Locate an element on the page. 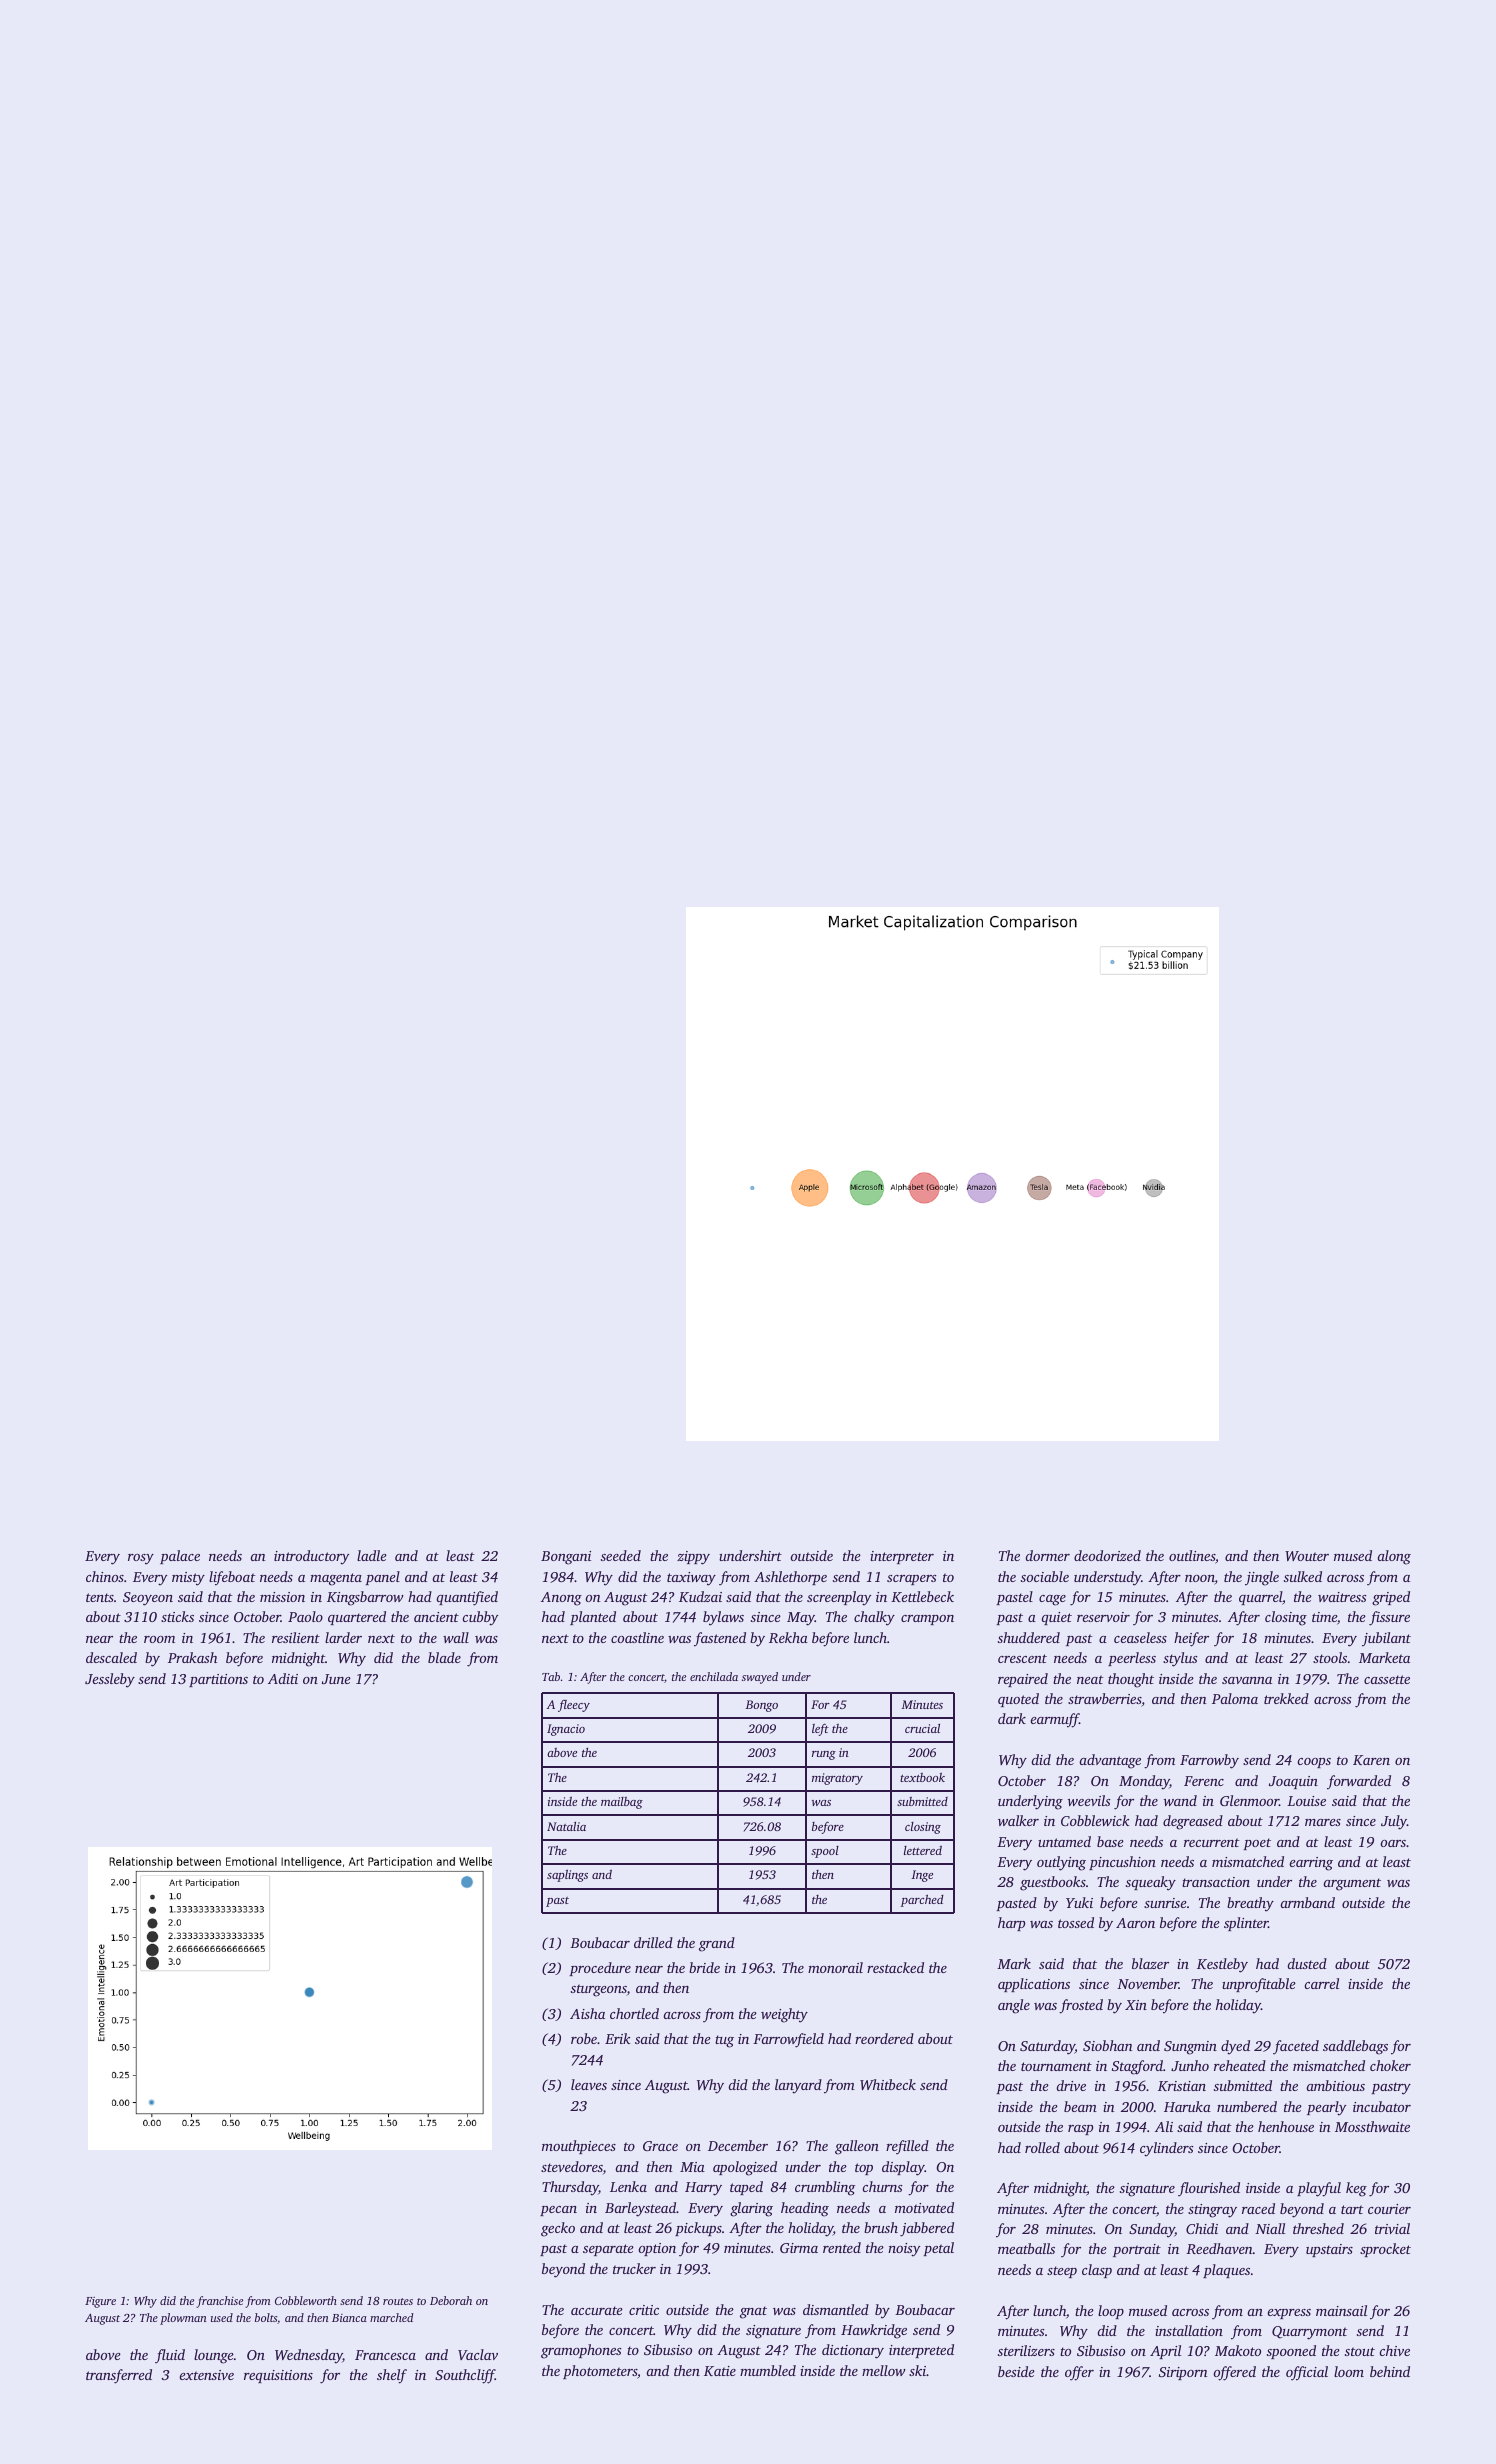 This image has width=1496, height=2464. motivated is located at coordinates (924, 2207).
